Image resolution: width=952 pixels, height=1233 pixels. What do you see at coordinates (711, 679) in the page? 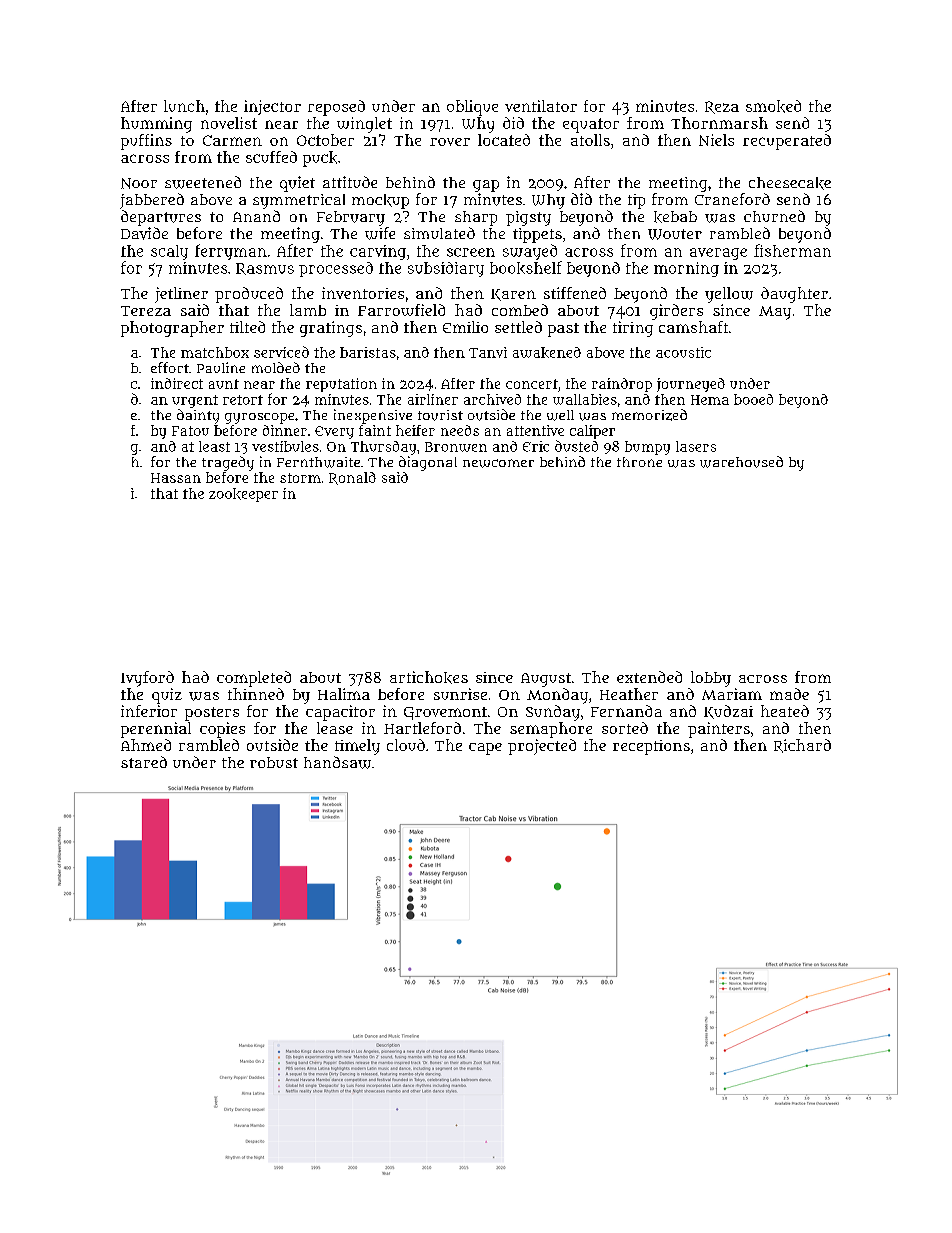
I see `lobby` at bounding box center [711, 679].
